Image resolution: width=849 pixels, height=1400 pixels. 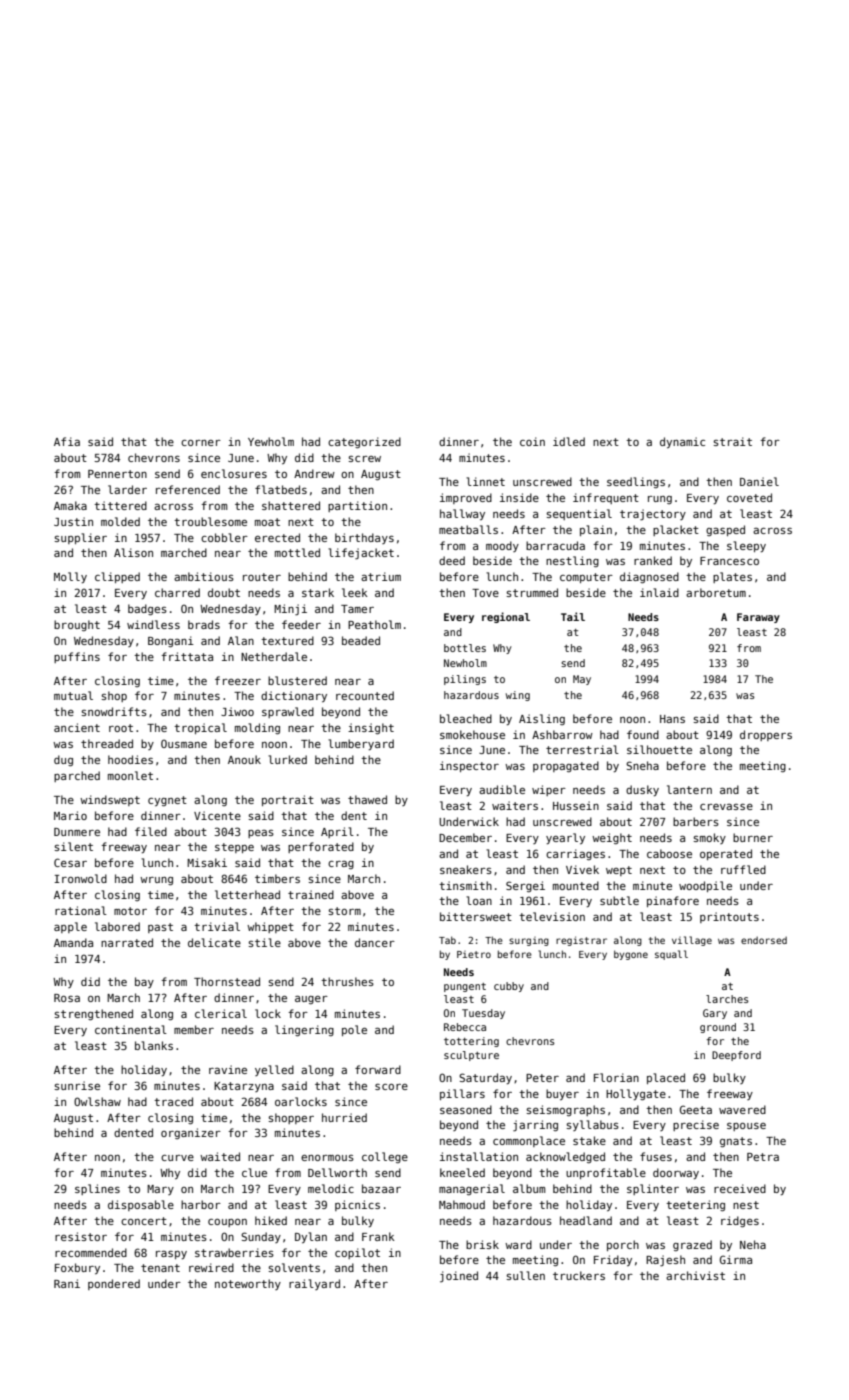 What do you see at coordinates (472, 734) in the page?
I see `smokehouse` at bounding box center [472, 734].
